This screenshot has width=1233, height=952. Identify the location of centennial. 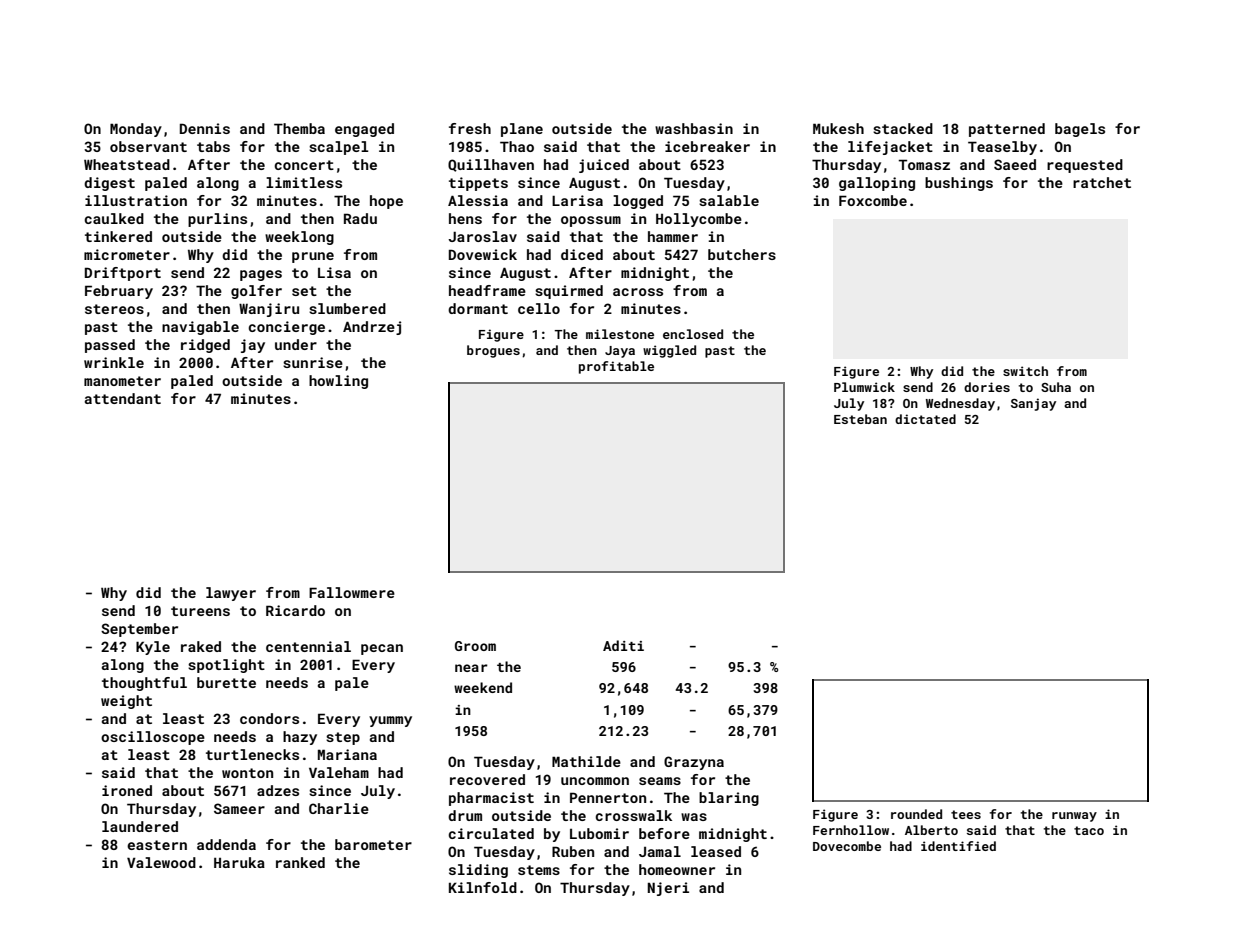
(308, 646).
